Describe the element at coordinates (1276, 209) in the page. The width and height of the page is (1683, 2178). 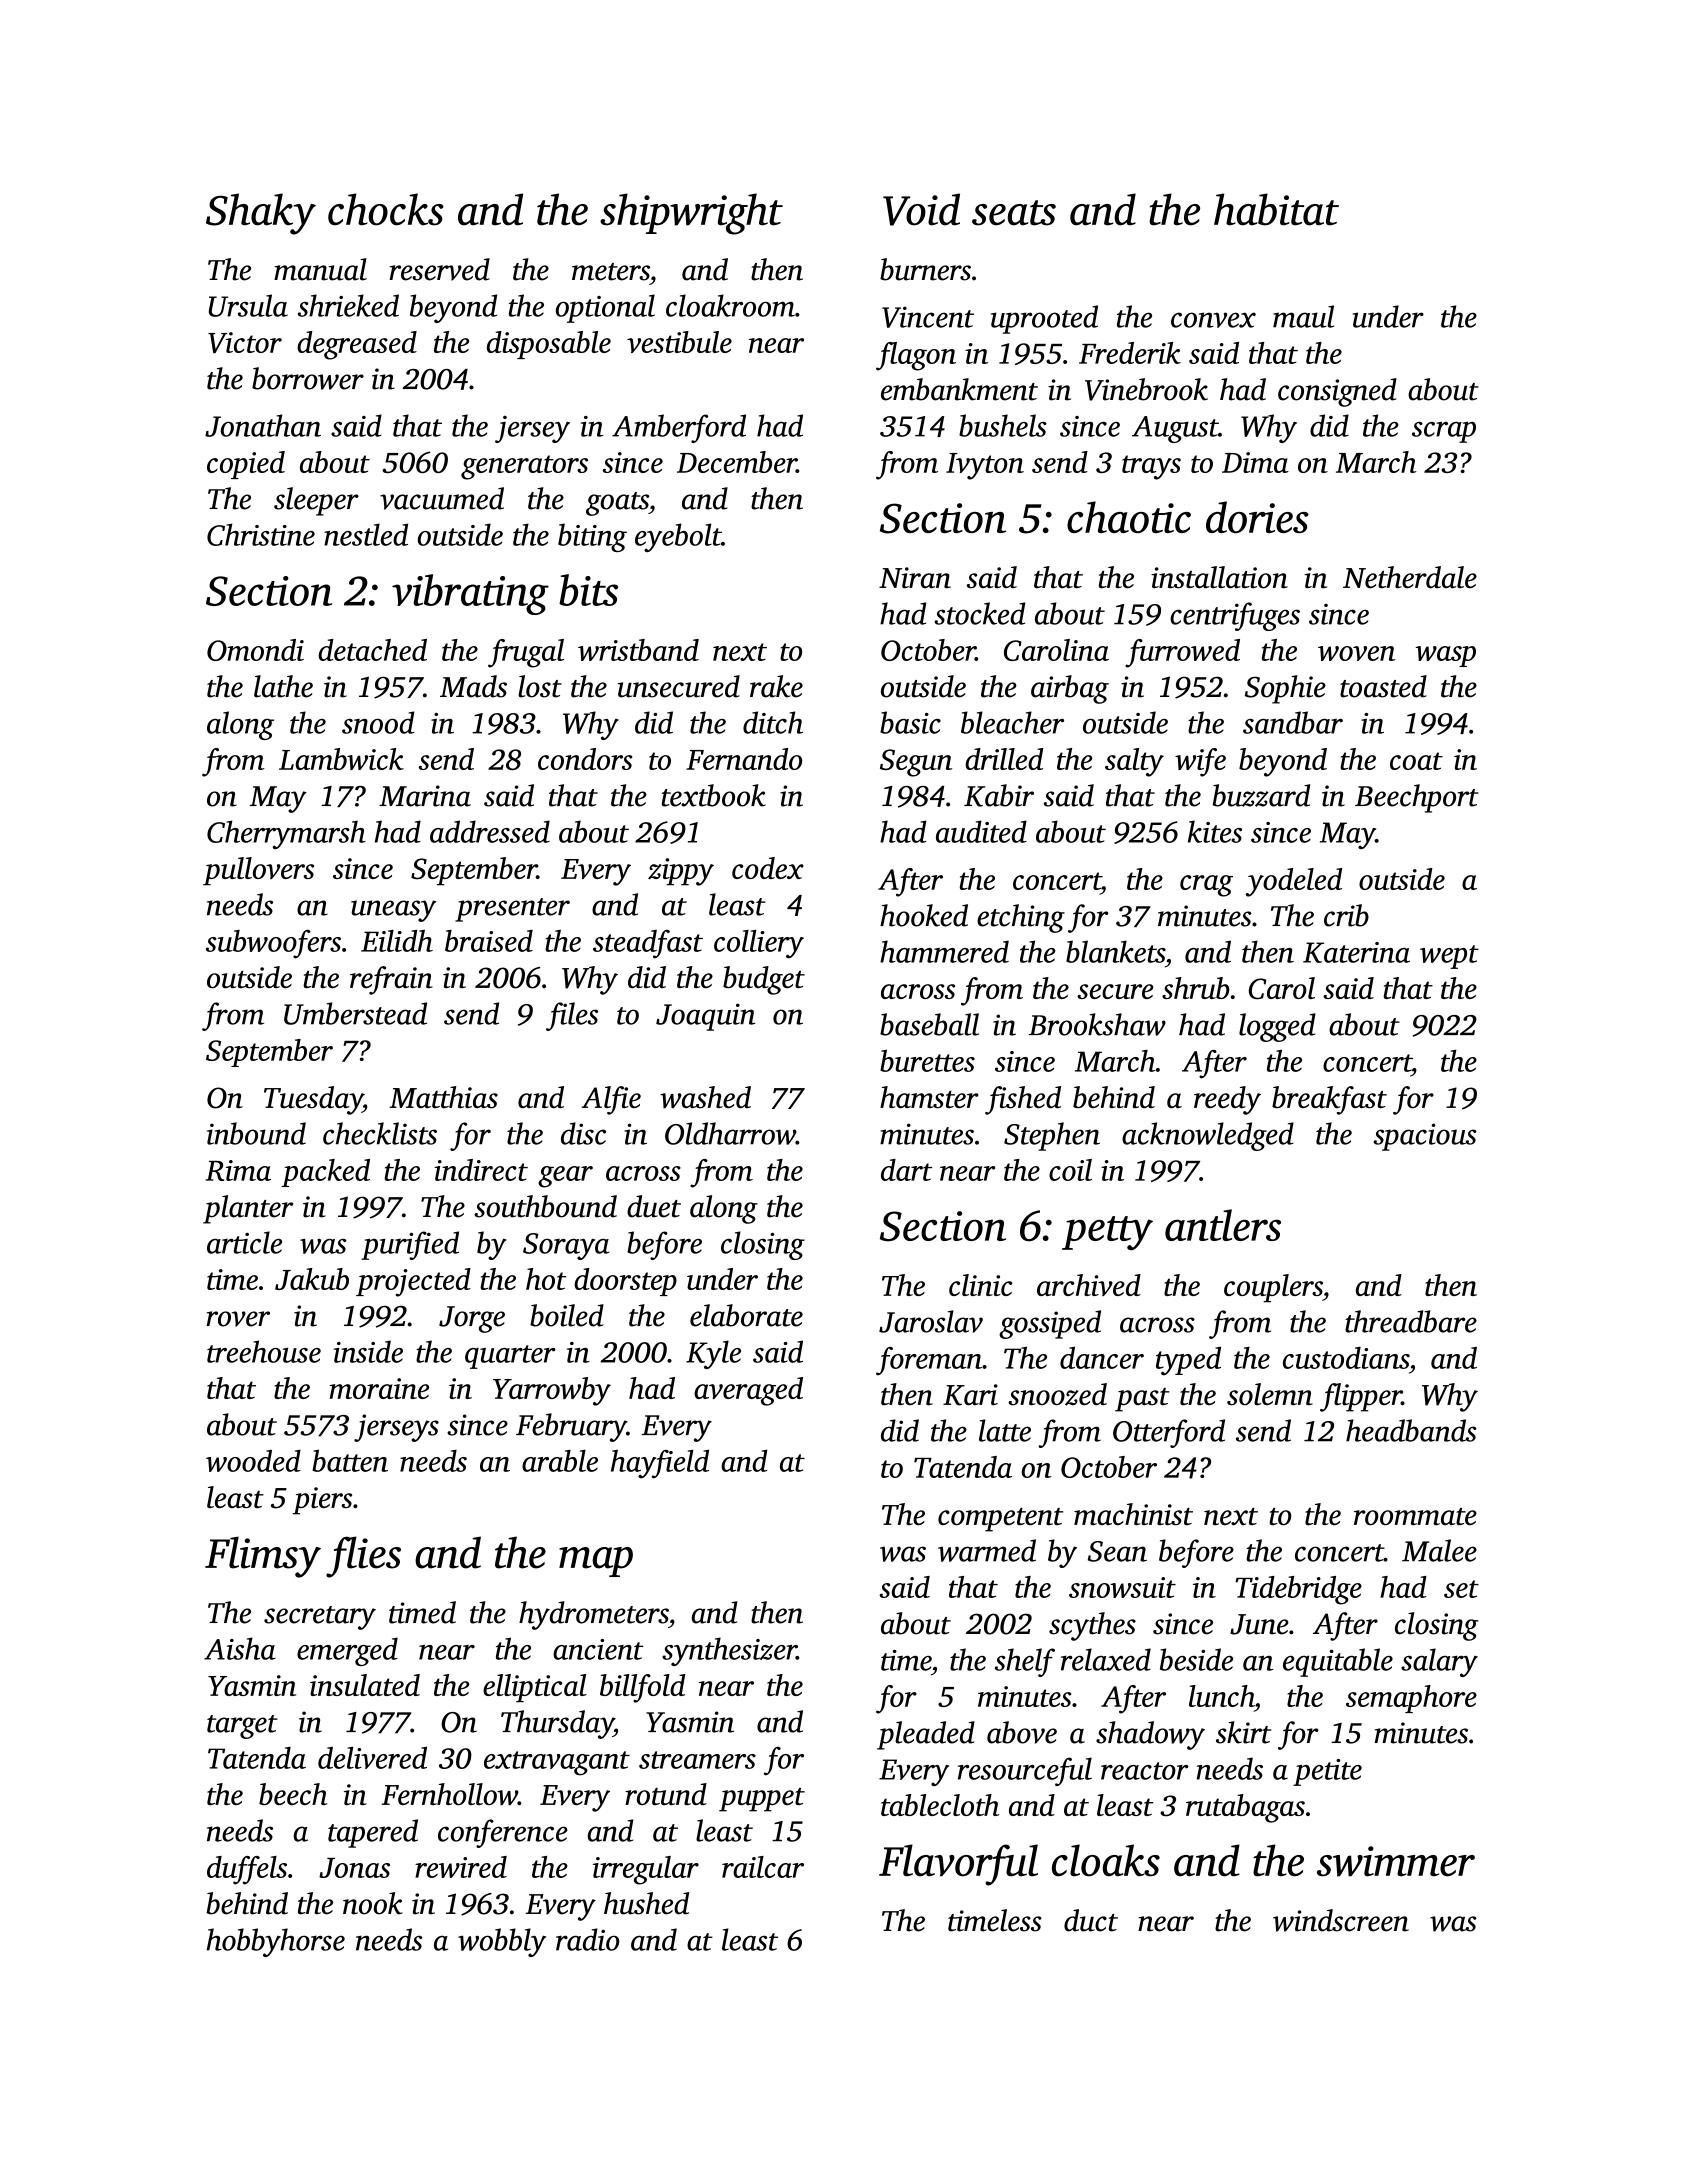
I see `habitat` at that location.
